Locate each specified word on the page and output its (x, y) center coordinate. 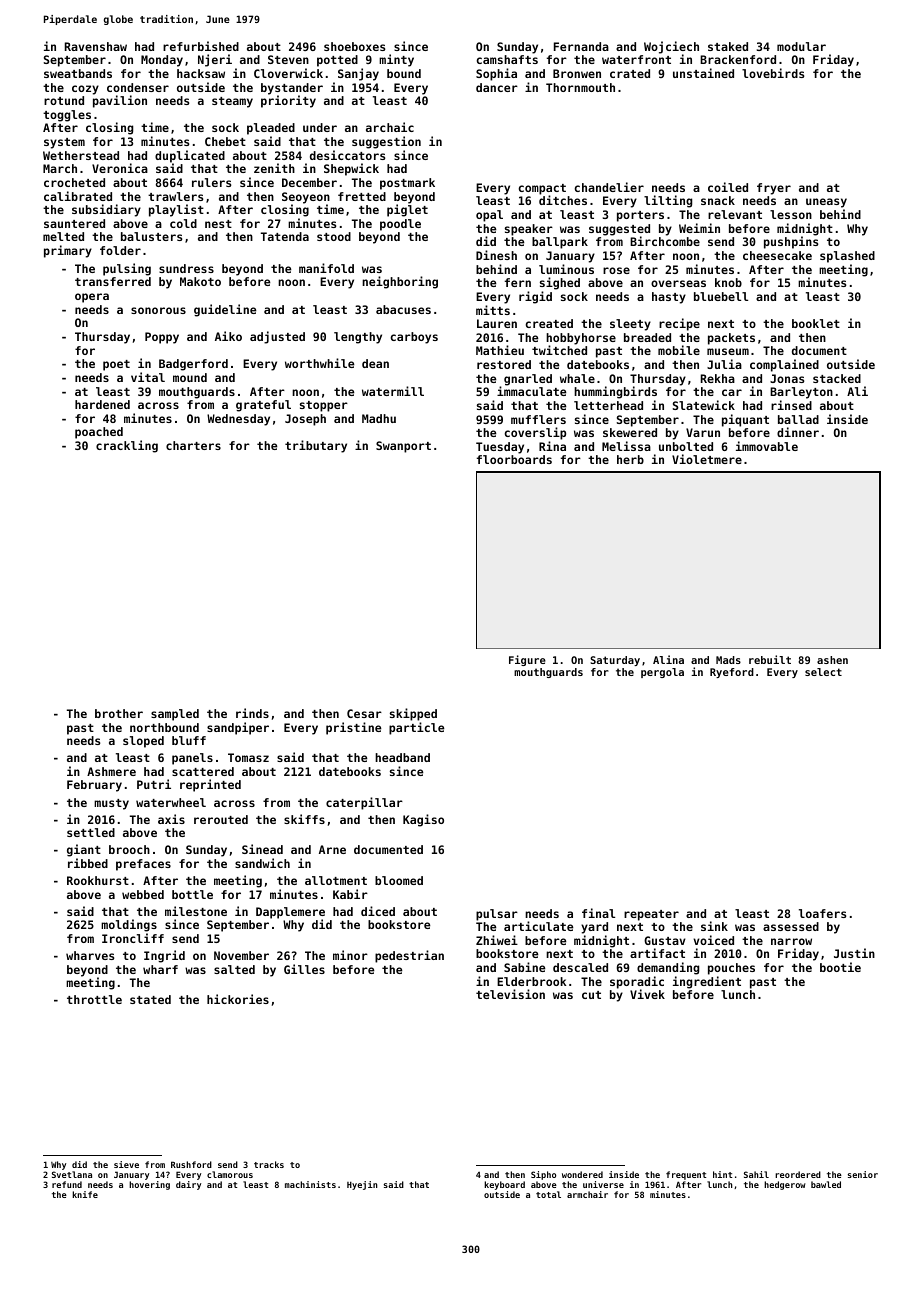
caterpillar (364, 803)
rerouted (221, 819)
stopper (324, 406)
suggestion (386, 142)
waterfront (636, 59)
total (548, 1194)
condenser (138, 87)
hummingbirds (615, 392)
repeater (651, 915)
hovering (149, 1185)
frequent (686, 1175)
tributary (316, 446)
